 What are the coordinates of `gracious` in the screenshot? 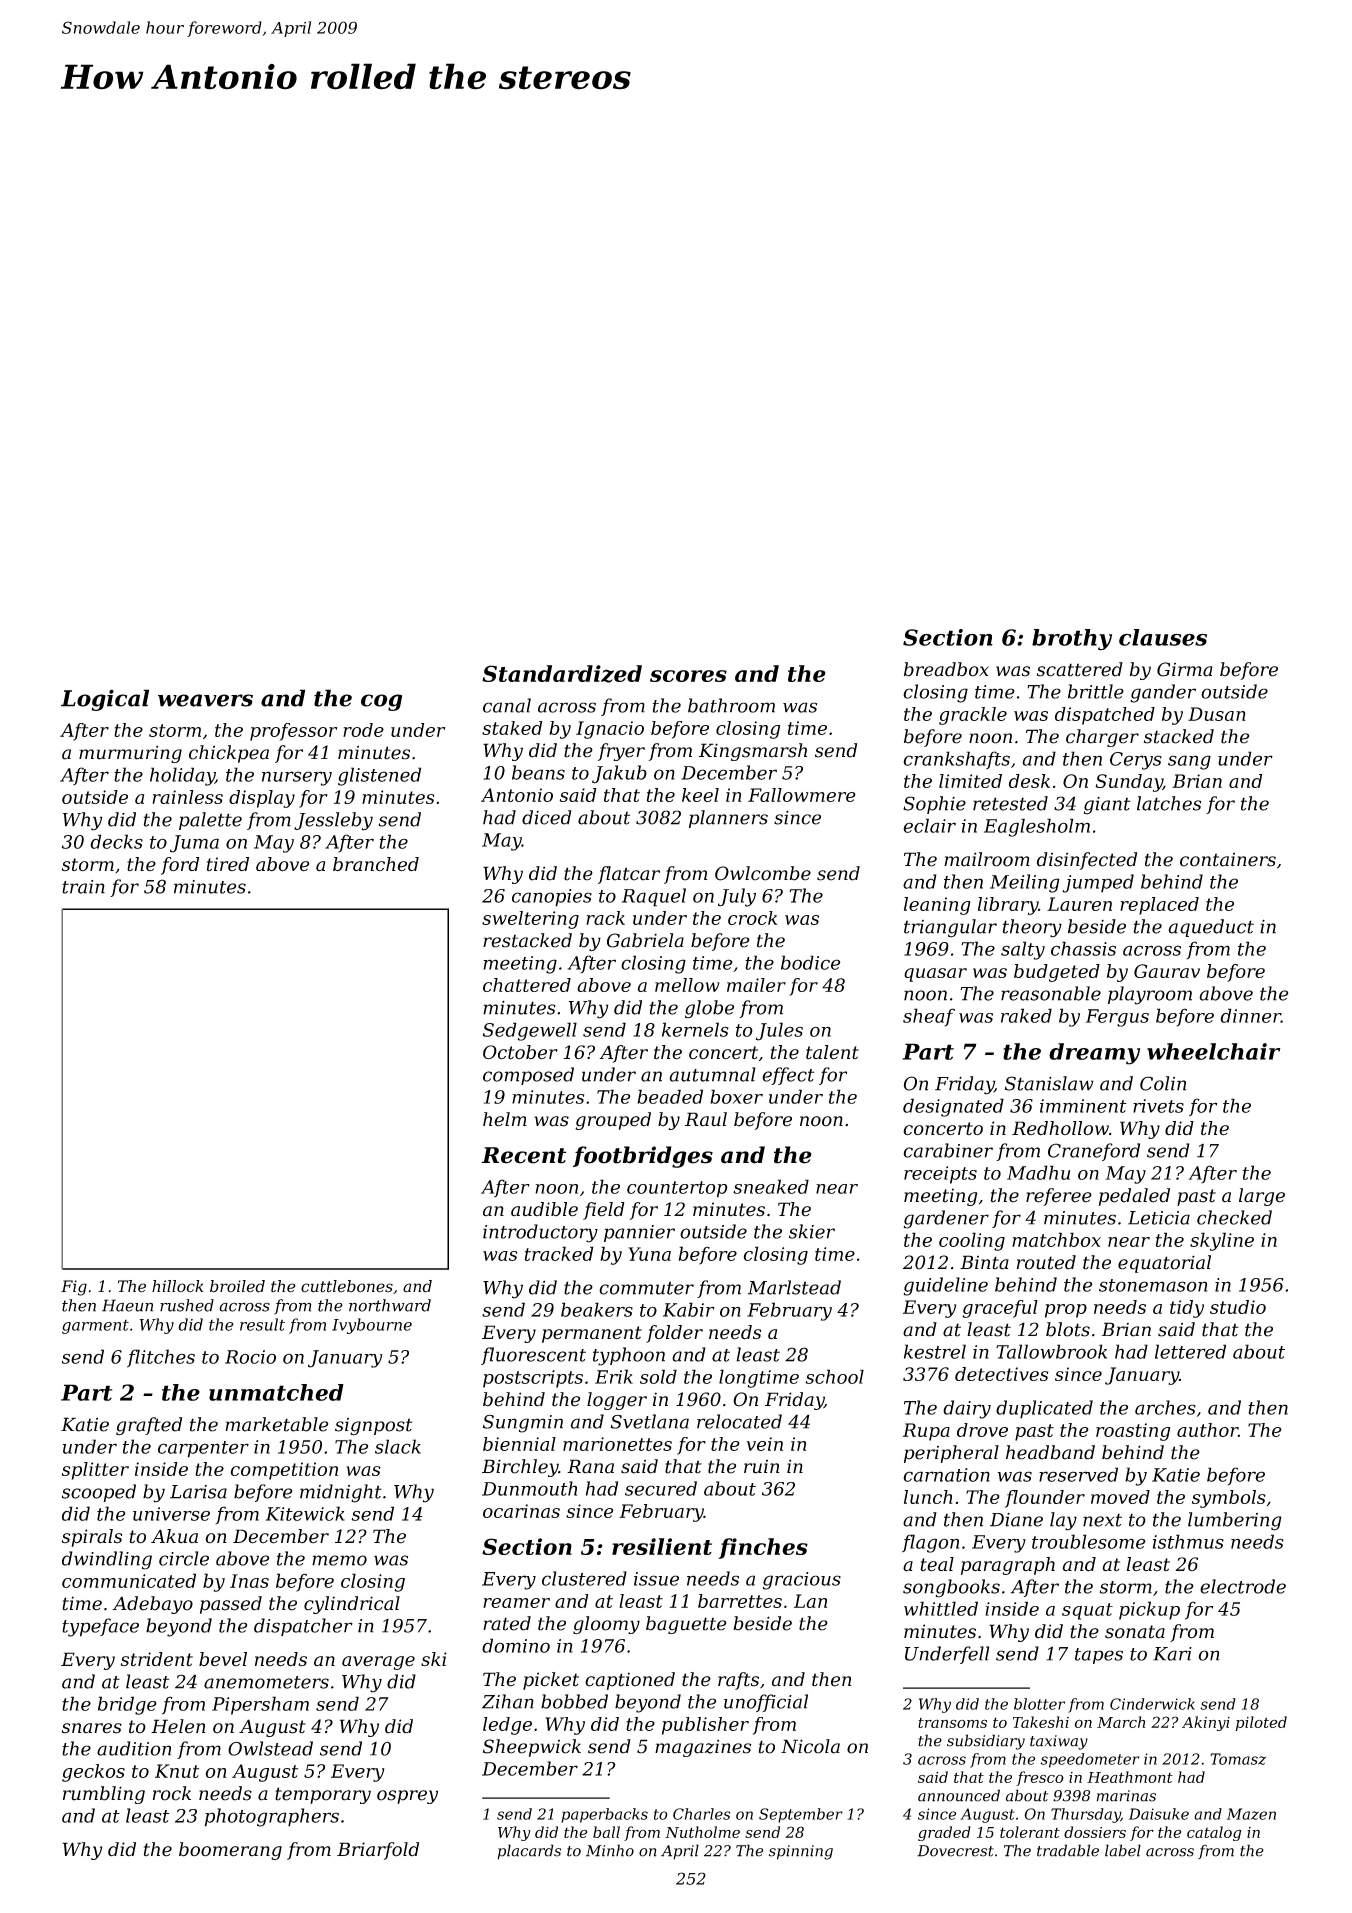 It's located at (802, 1581).
